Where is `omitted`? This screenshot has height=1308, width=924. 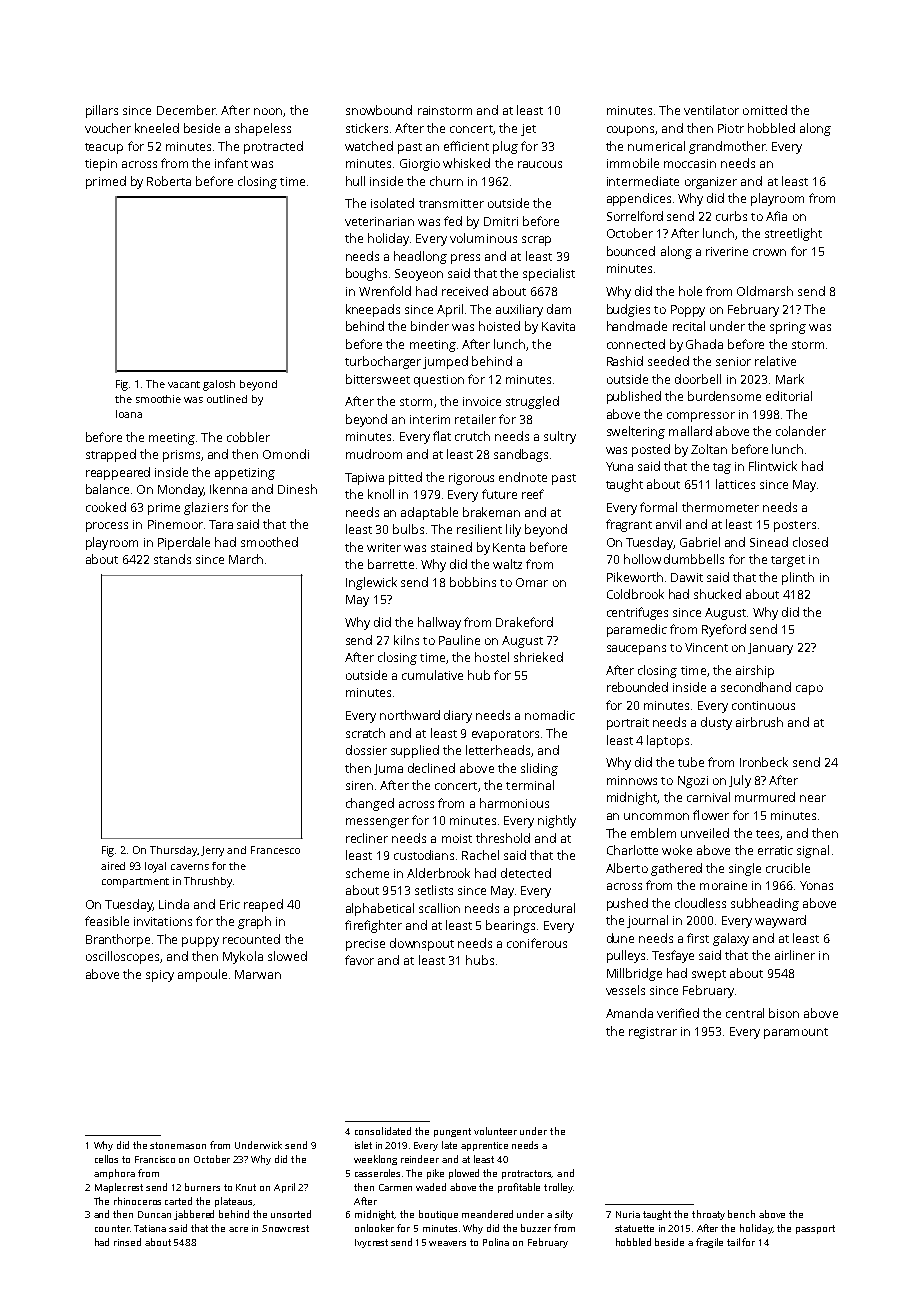 omitted is located at coordinates (765, 110).
